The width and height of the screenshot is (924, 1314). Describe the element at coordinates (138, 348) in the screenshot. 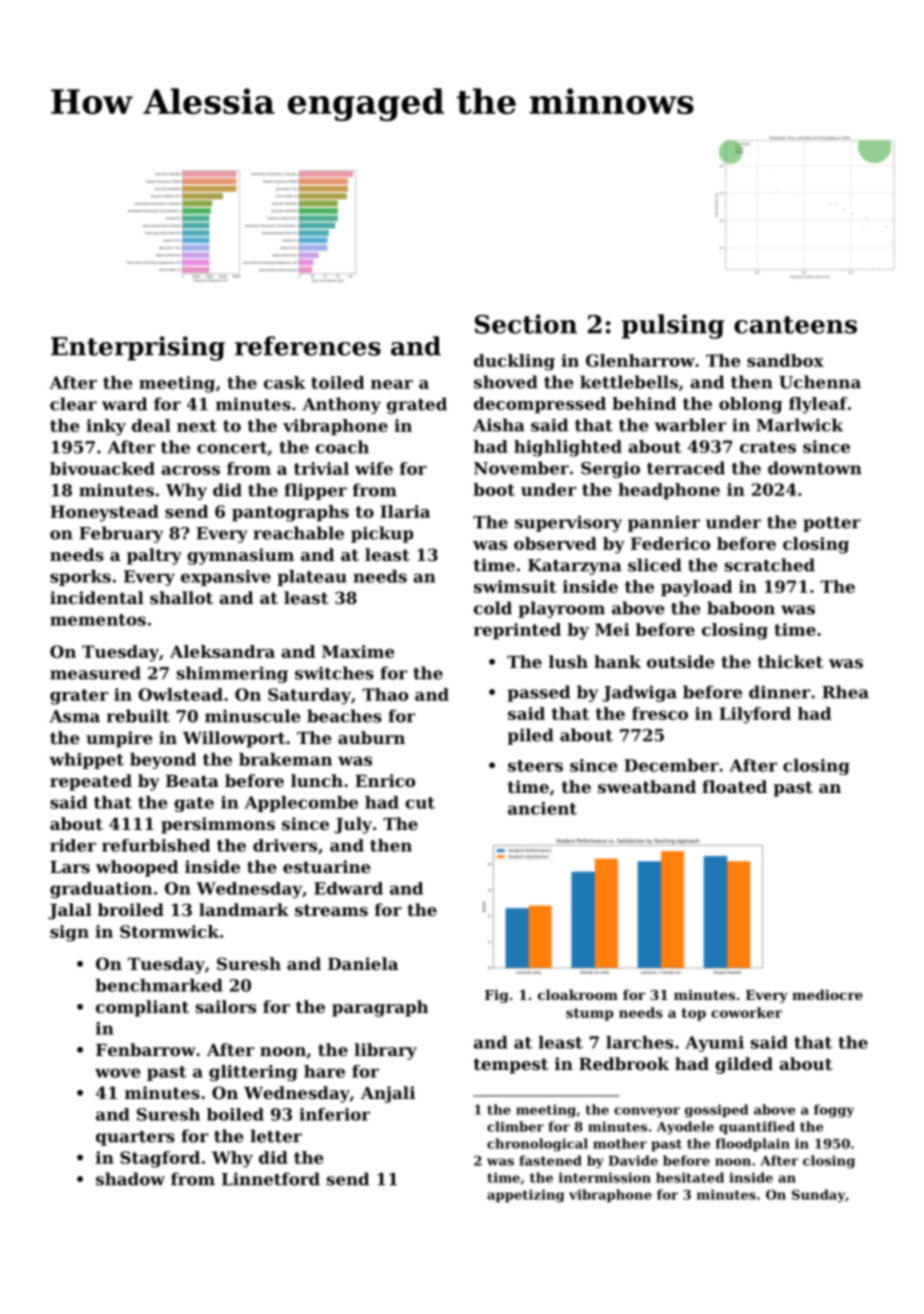

I see `Enterprising` at that location.
